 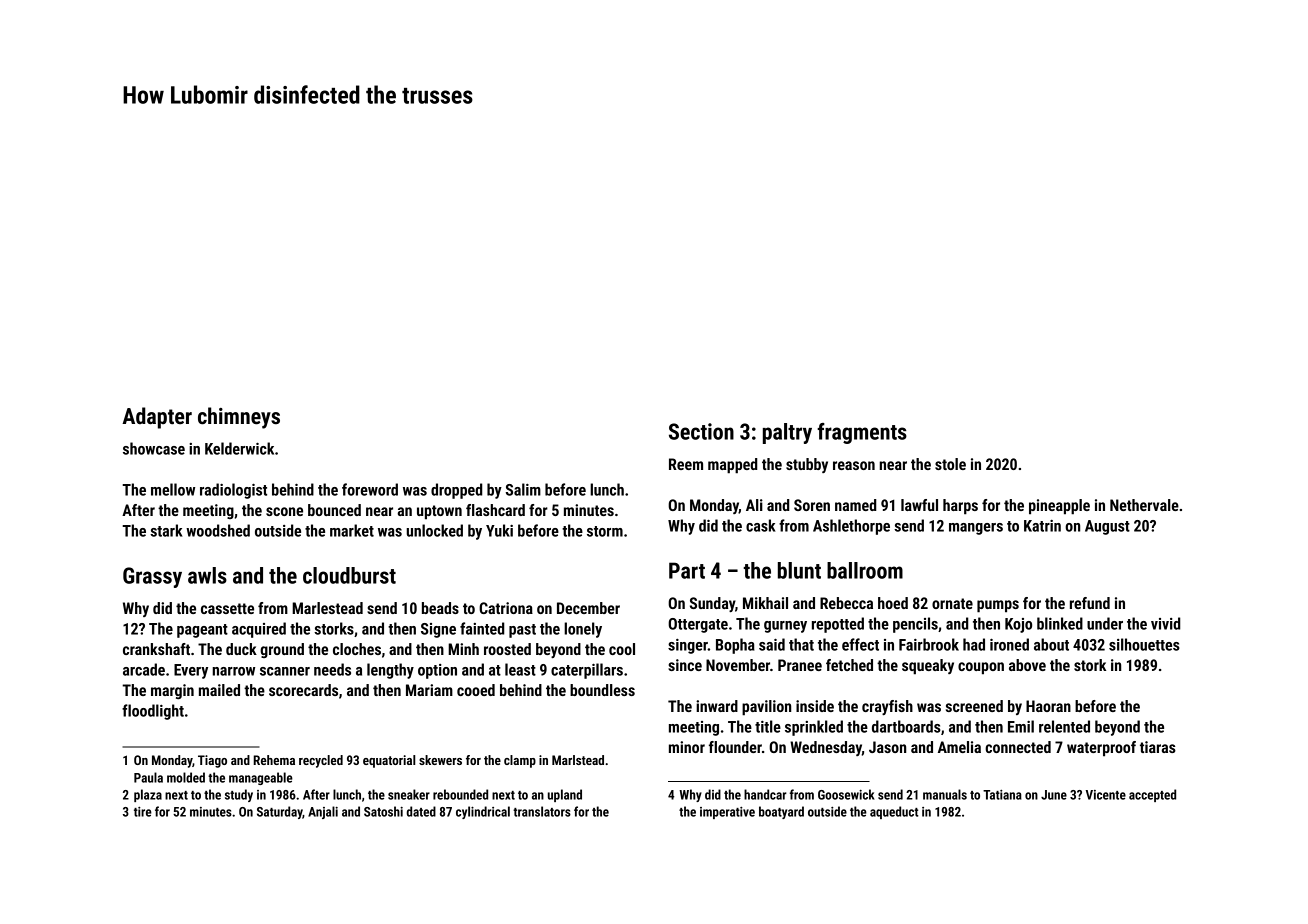 I want to click on aqueduct, so click(x=894, y=812).
